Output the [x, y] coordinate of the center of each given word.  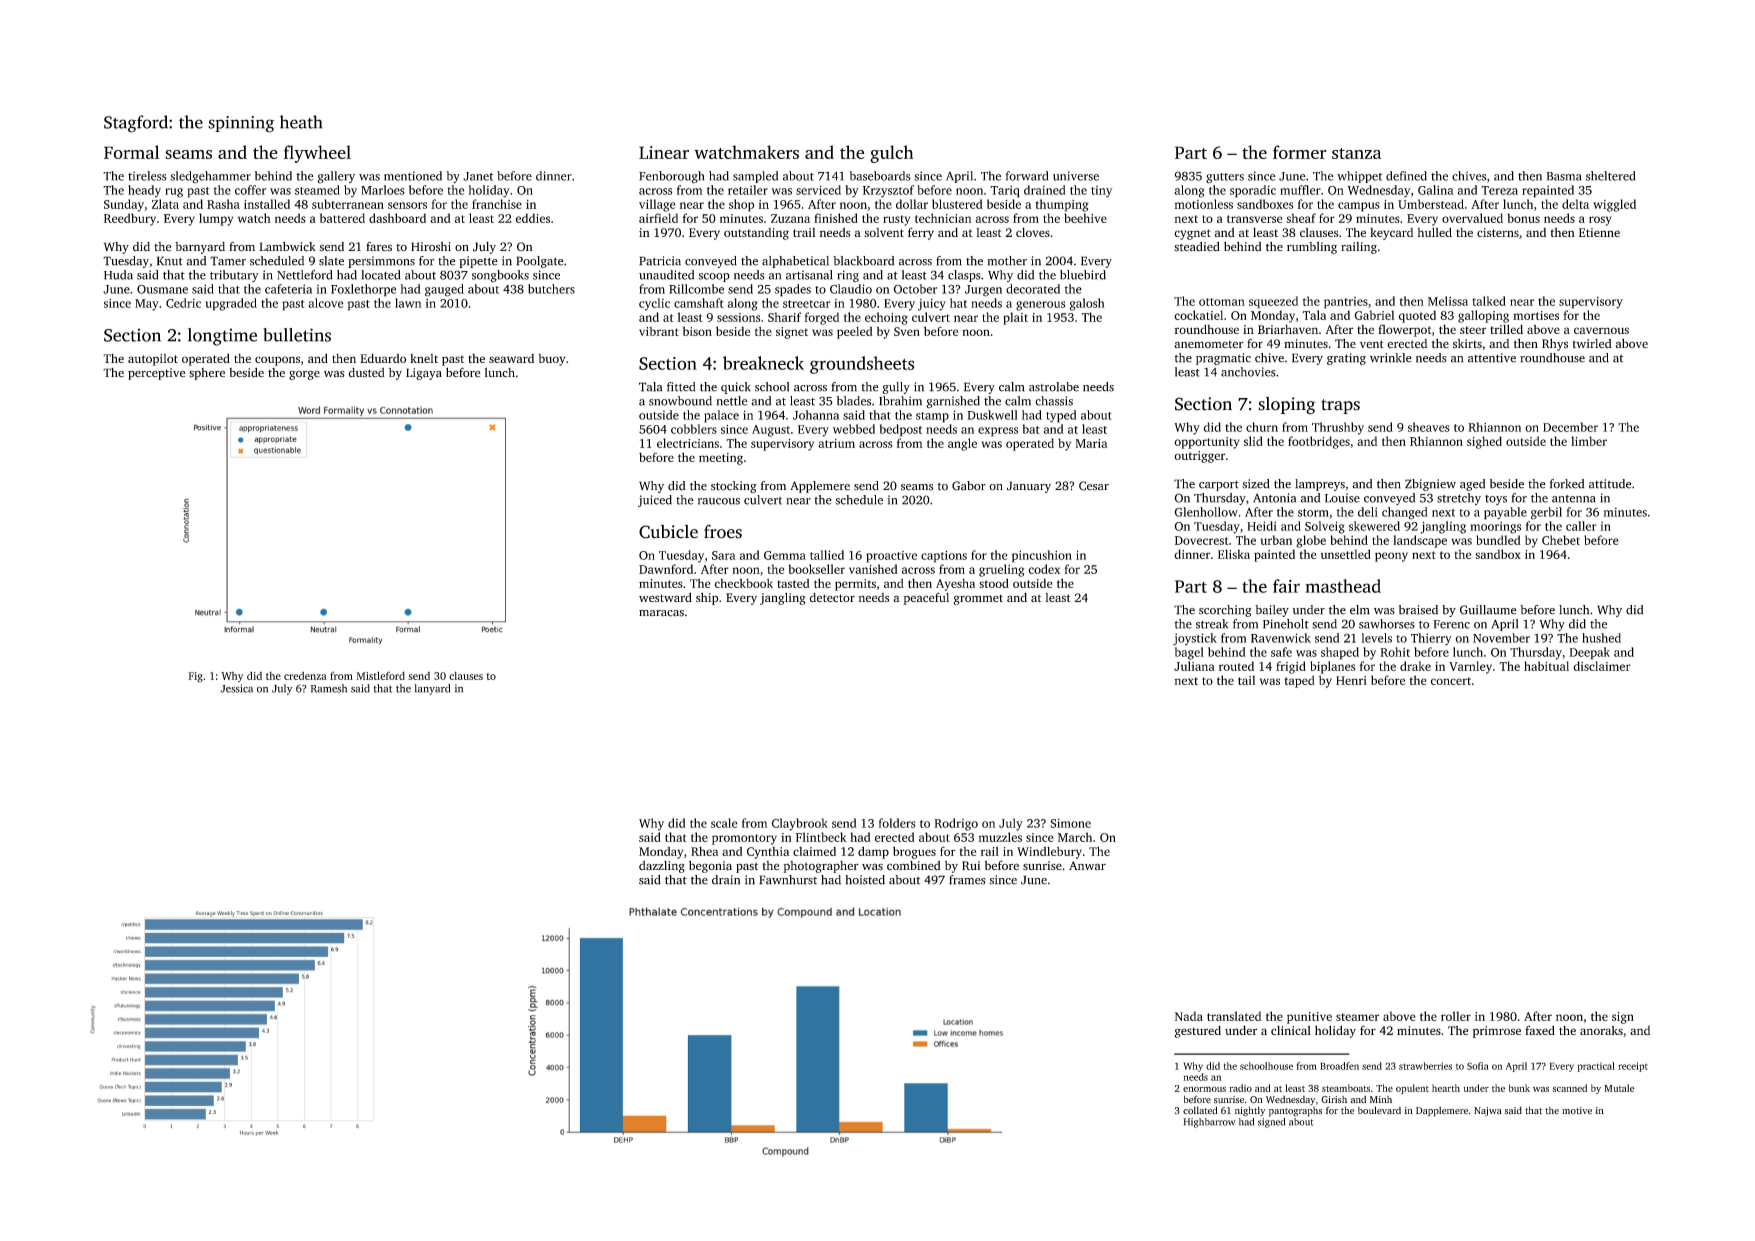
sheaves [1429, 427]
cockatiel [1198, 315]
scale [724, 823]
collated [1200, 1110]
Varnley [1470, 667]
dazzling [662, 867]
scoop [714, 277]
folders [897, 823]
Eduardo [383, 358]
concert [1451, 681]
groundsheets [862, 365]
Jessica [236, 688]
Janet [478, 176]
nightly [1250, 1111]
